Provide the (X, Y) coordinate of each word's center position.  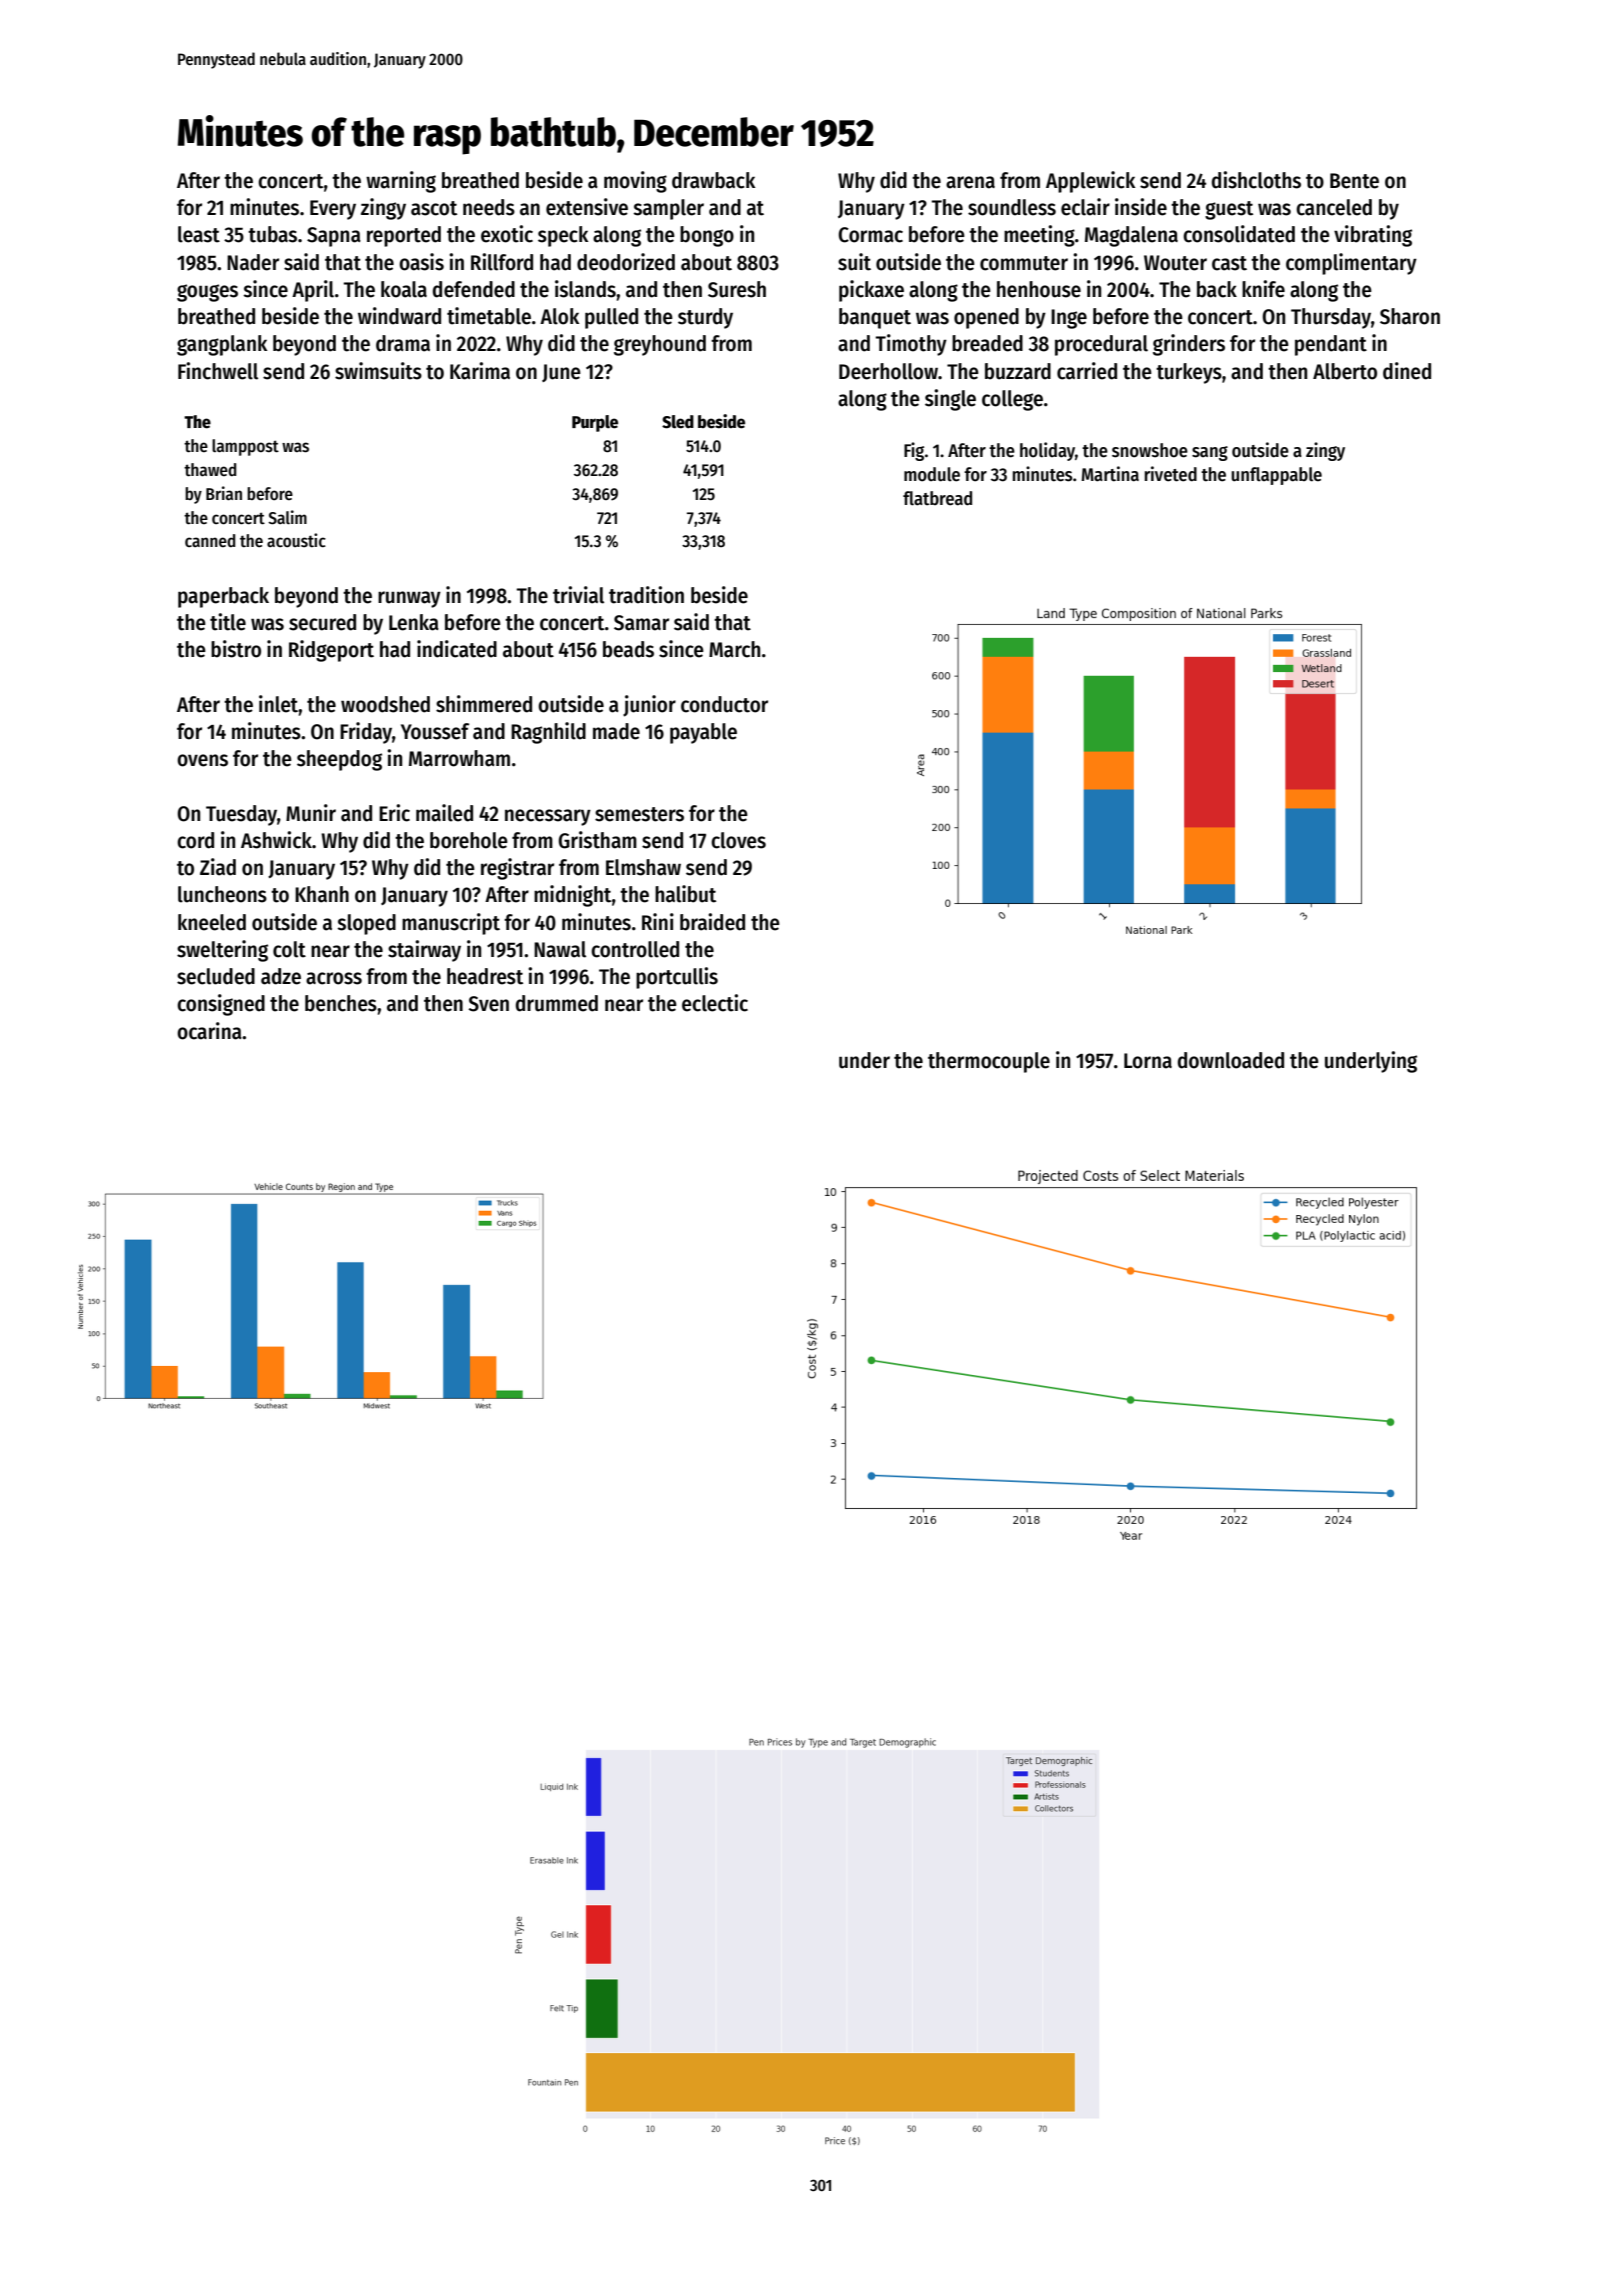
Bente (1354, 181)
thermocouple (989, 1062)
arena (970, 182)
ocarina (209, 1031)
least (199, 234)
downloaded (1231, 1060)
